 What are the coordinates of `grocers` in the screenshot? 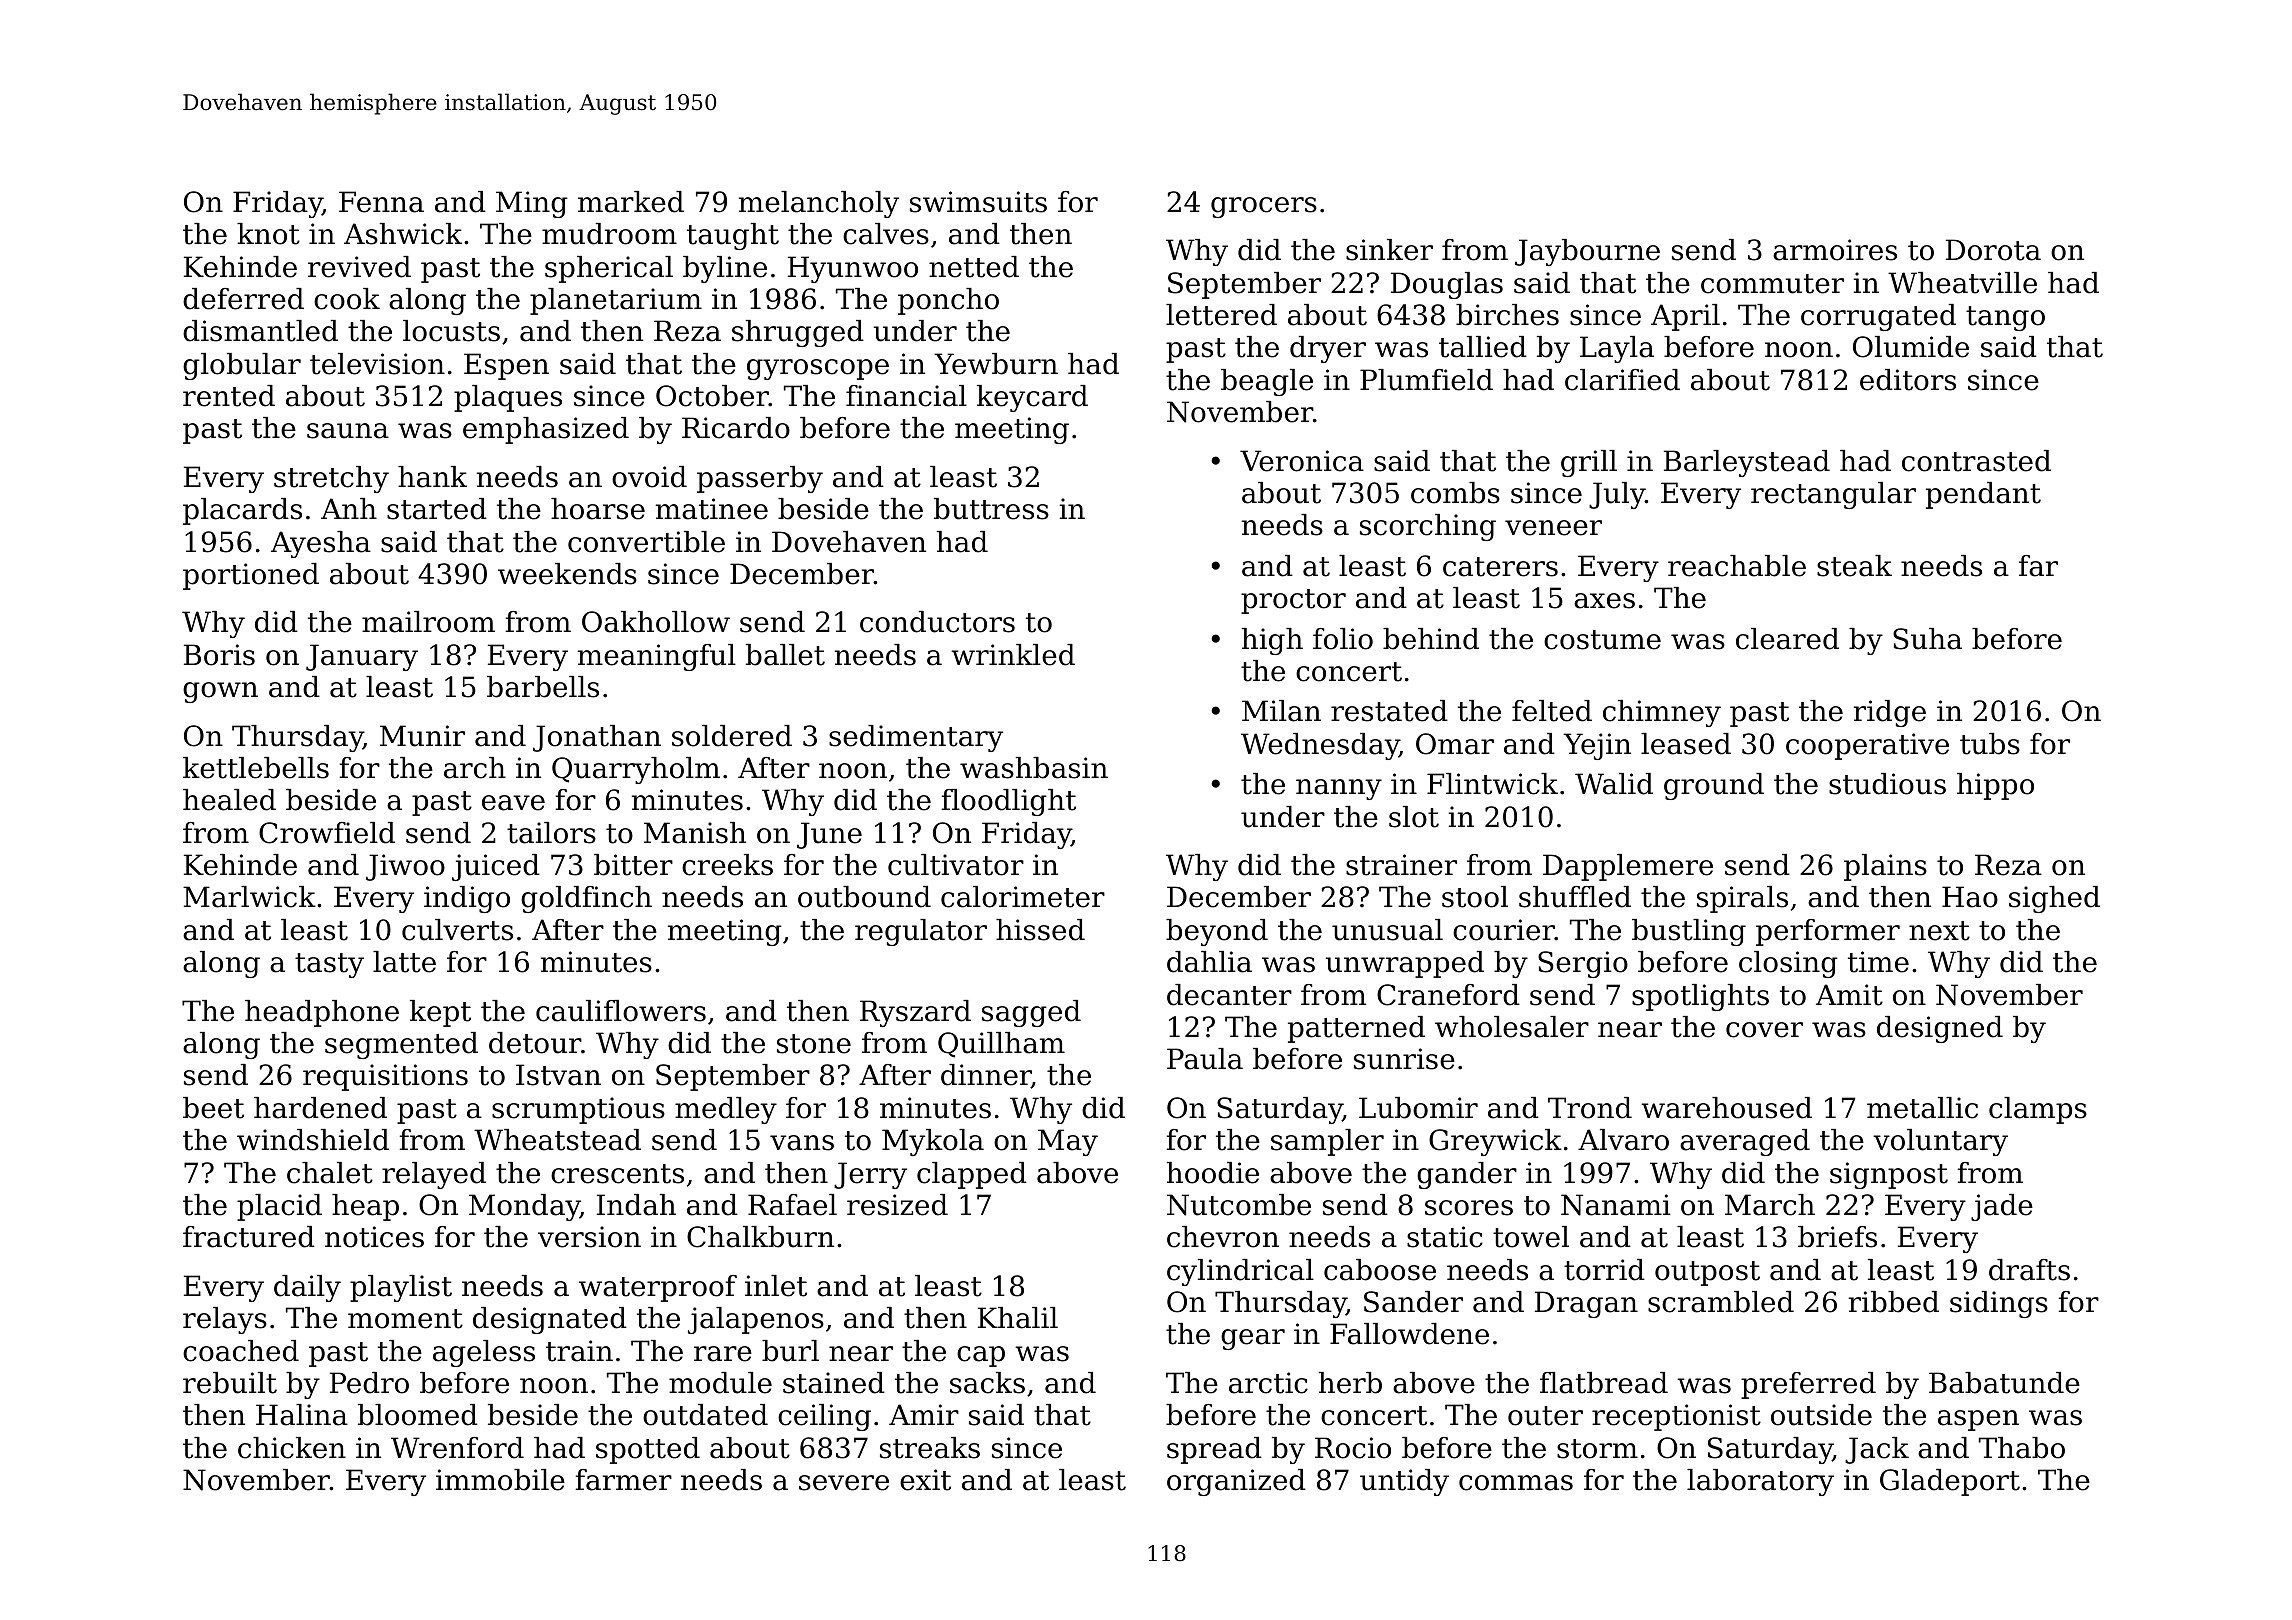 It's located at (1264, 207).
